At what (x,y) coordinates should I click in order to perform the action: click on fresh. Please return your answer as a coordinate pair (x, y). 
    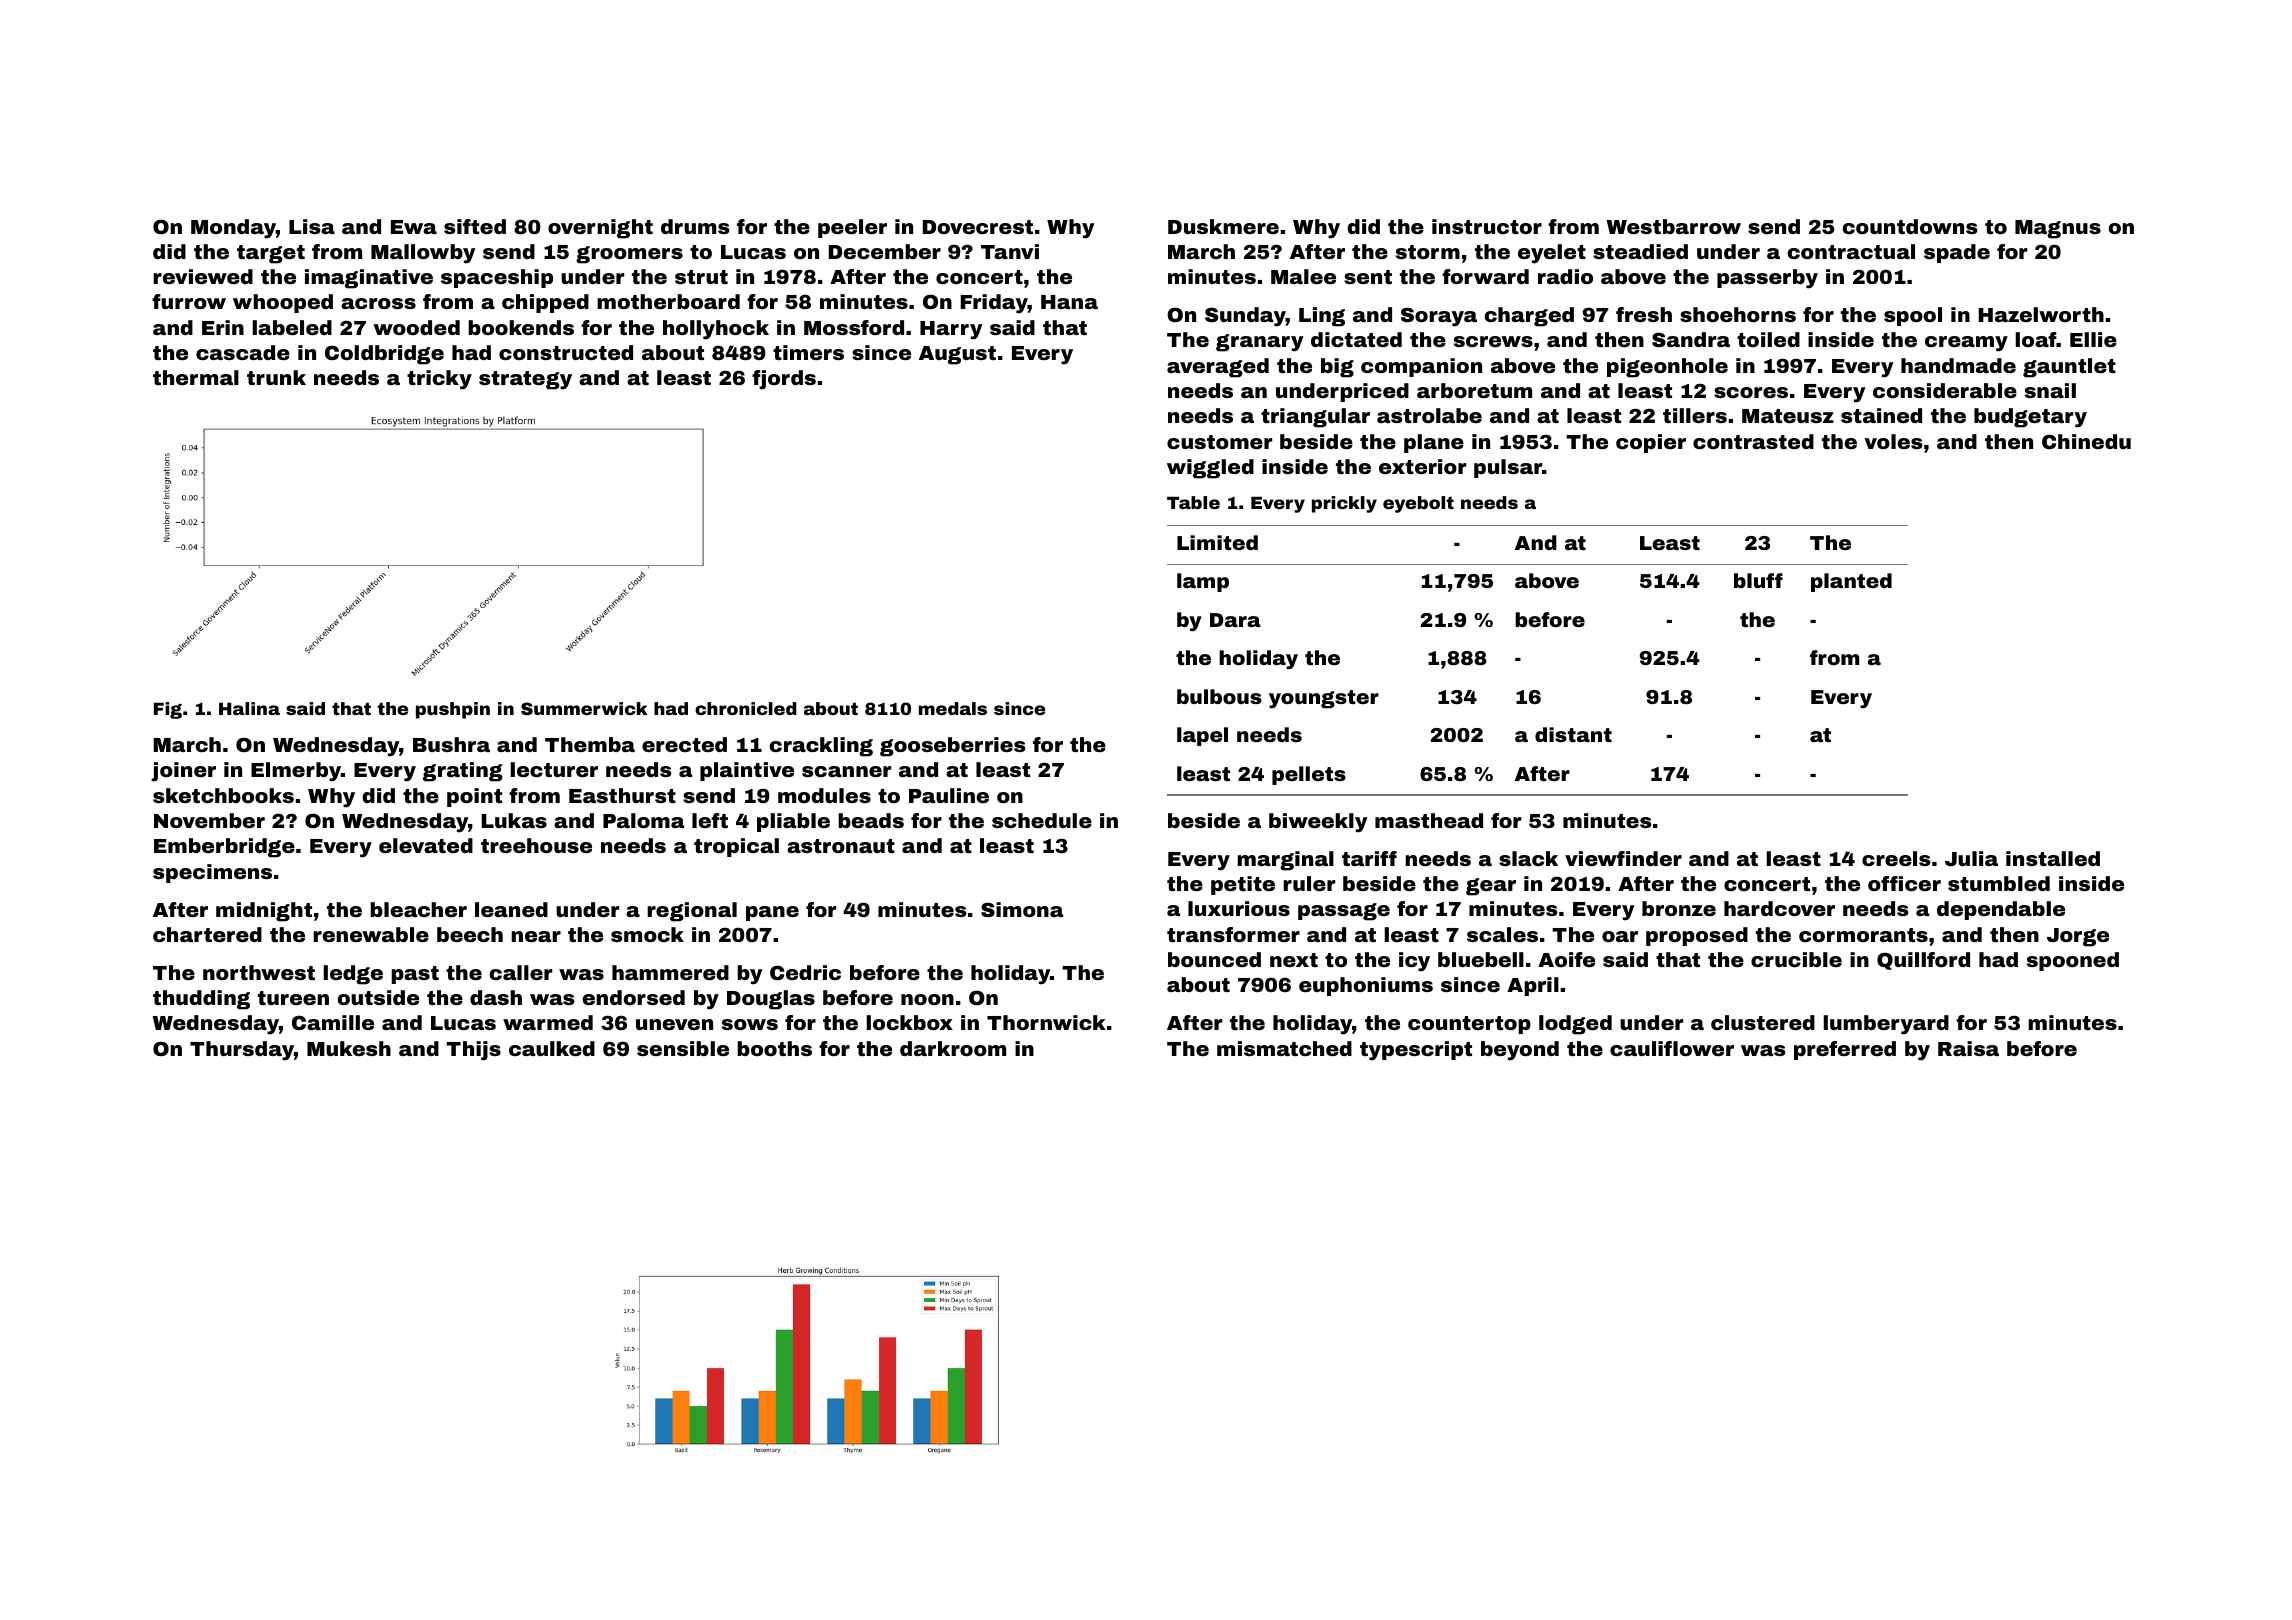
    Looking at the image, I should click on (1644, 314).
